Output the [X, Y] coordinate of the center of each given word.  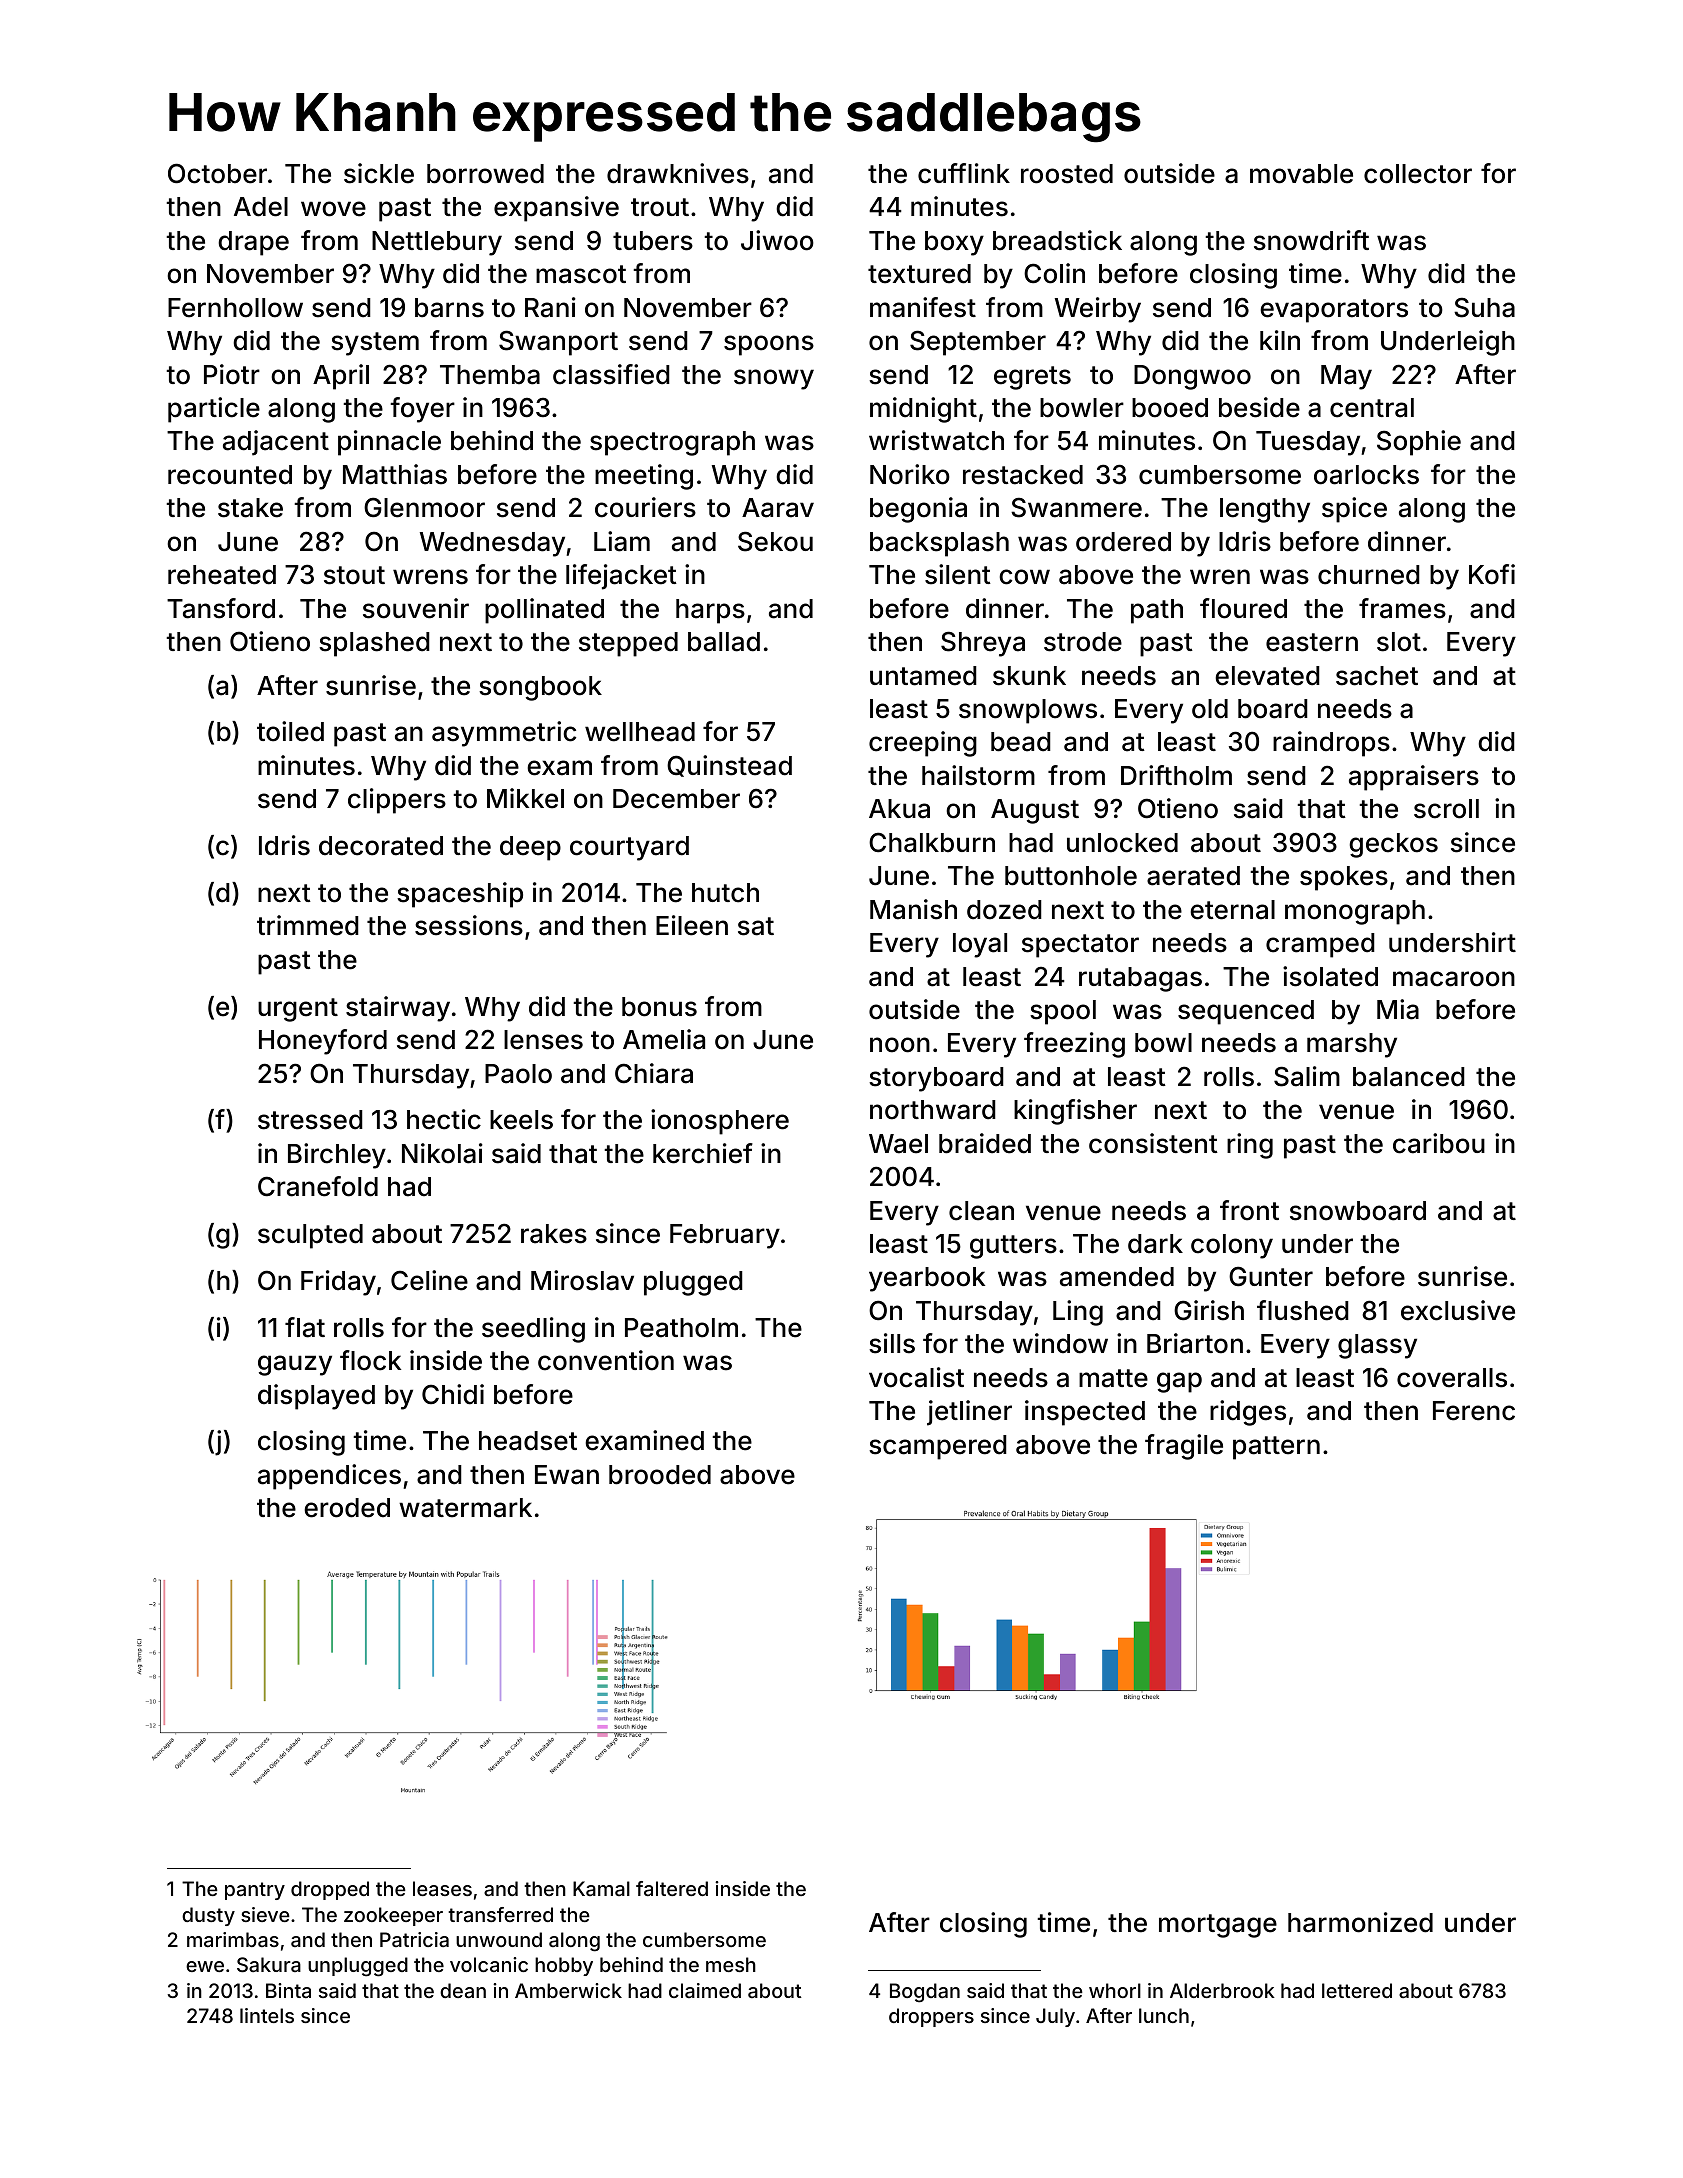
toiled [290, 731]
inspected [1085, 1413]
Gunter [1271, 1276]
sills [892, 1343]
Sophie [1419, 443]
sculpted [310, 1236]
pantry [255, 1891]
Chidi [453, 1394]
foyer [422, 410]
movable [1301, 174]
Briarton [1195, 1343]
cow [1024, 577]
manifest [923, 307]
